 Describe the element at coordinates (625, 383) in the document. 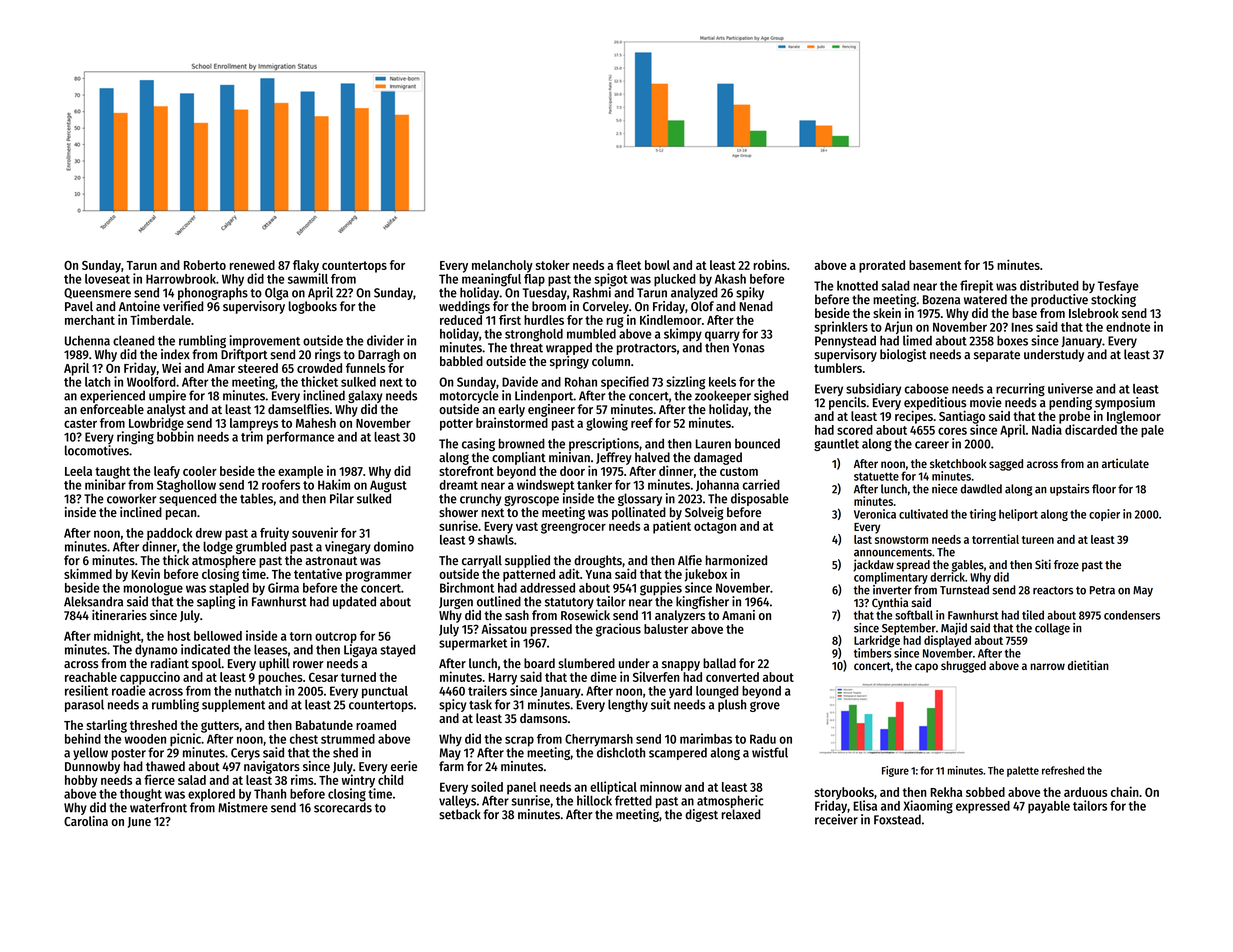

I see `specified` at that location.
